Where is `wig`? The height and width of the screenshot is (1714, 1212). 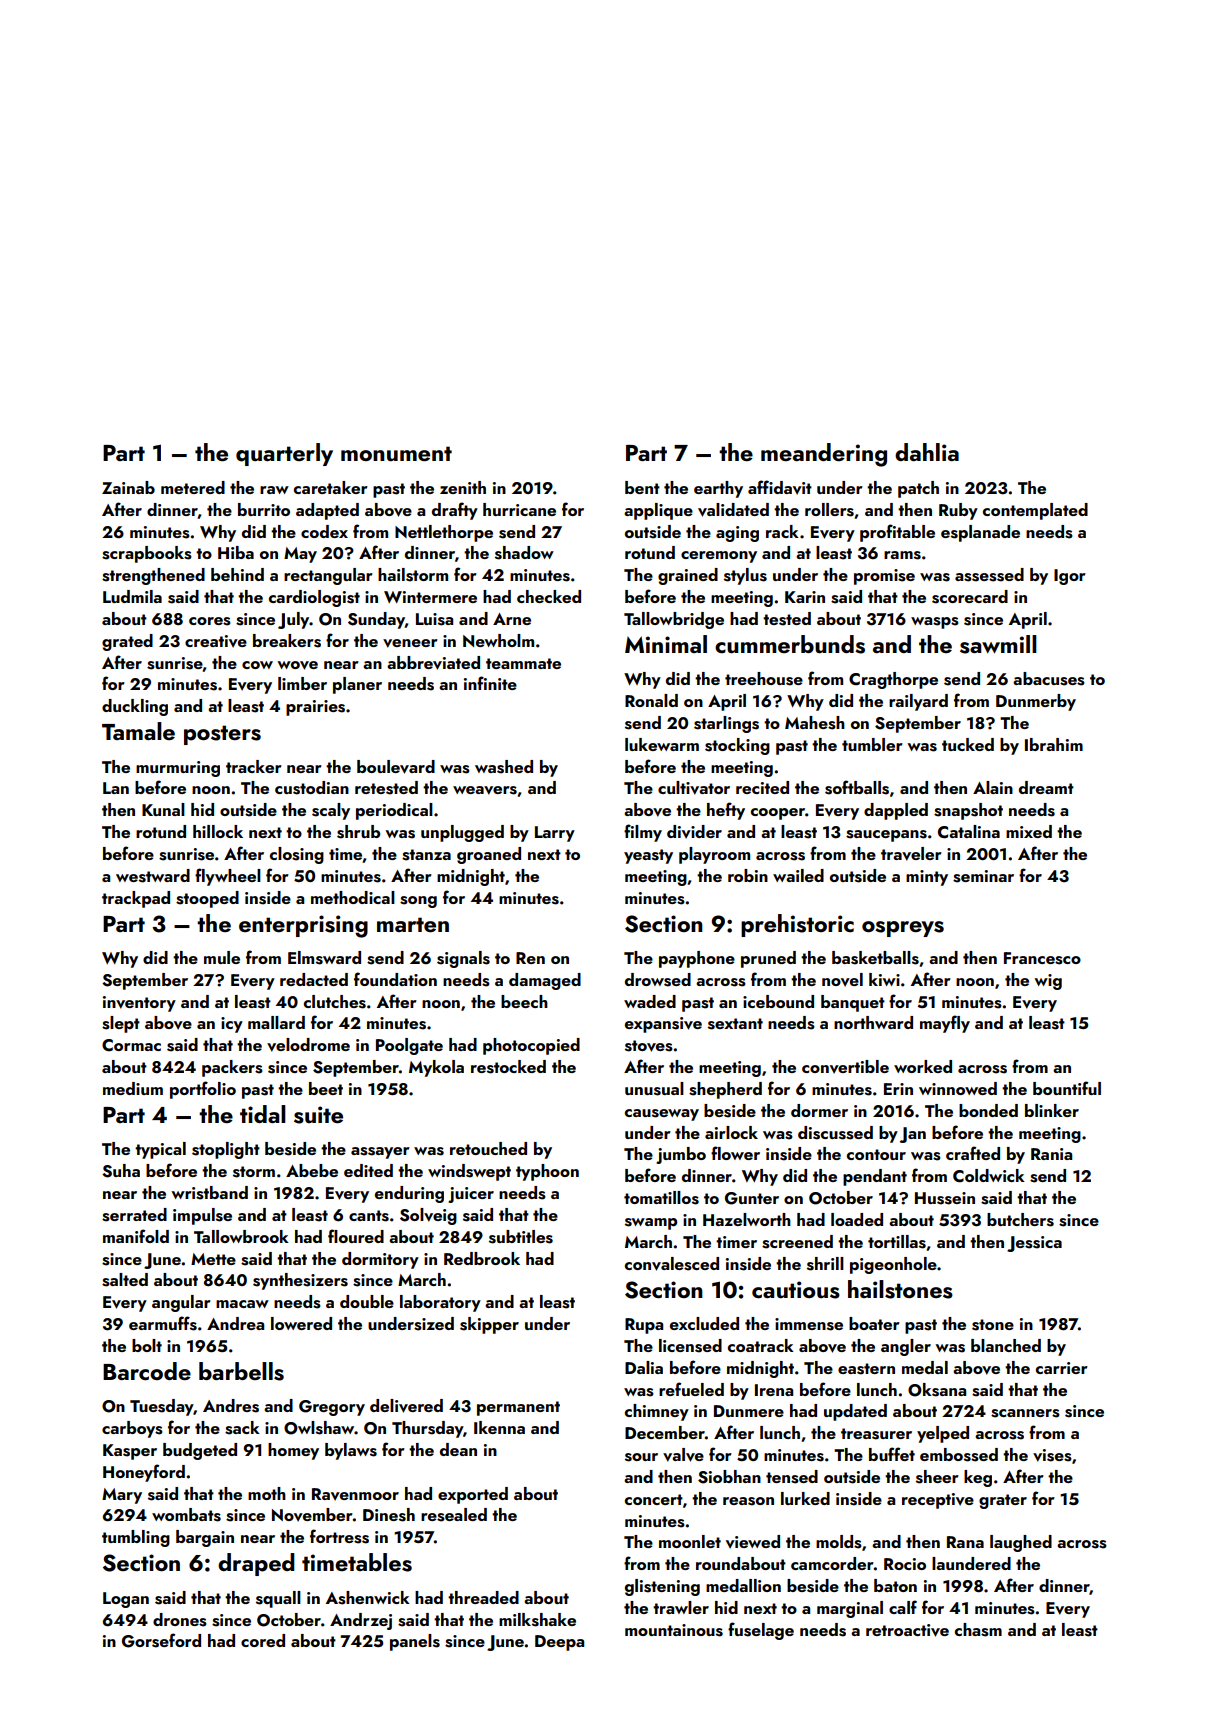 wig is located at coordinates (1048, 982).
